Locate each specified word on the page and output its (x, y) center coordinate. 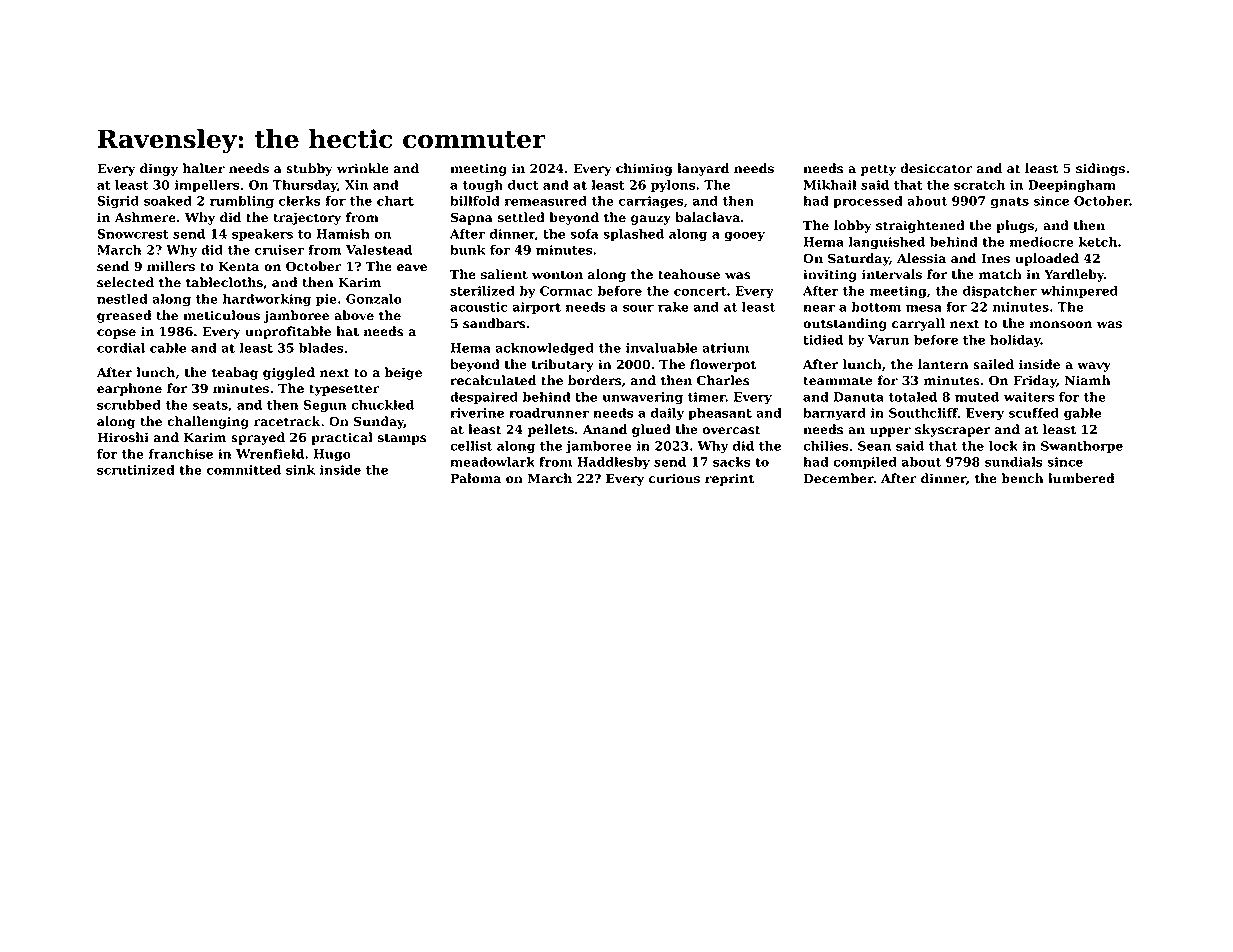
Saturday (858, 259)
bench (1022, 478)
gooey (744, 237)
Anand (605, 429)
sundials (1014, 462)
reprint (729, 480)
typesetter (344, 390)
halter (204, 168)
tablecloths (224, 282)
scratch (979, 185)
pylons (673, 186)
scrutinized (136, 470)
